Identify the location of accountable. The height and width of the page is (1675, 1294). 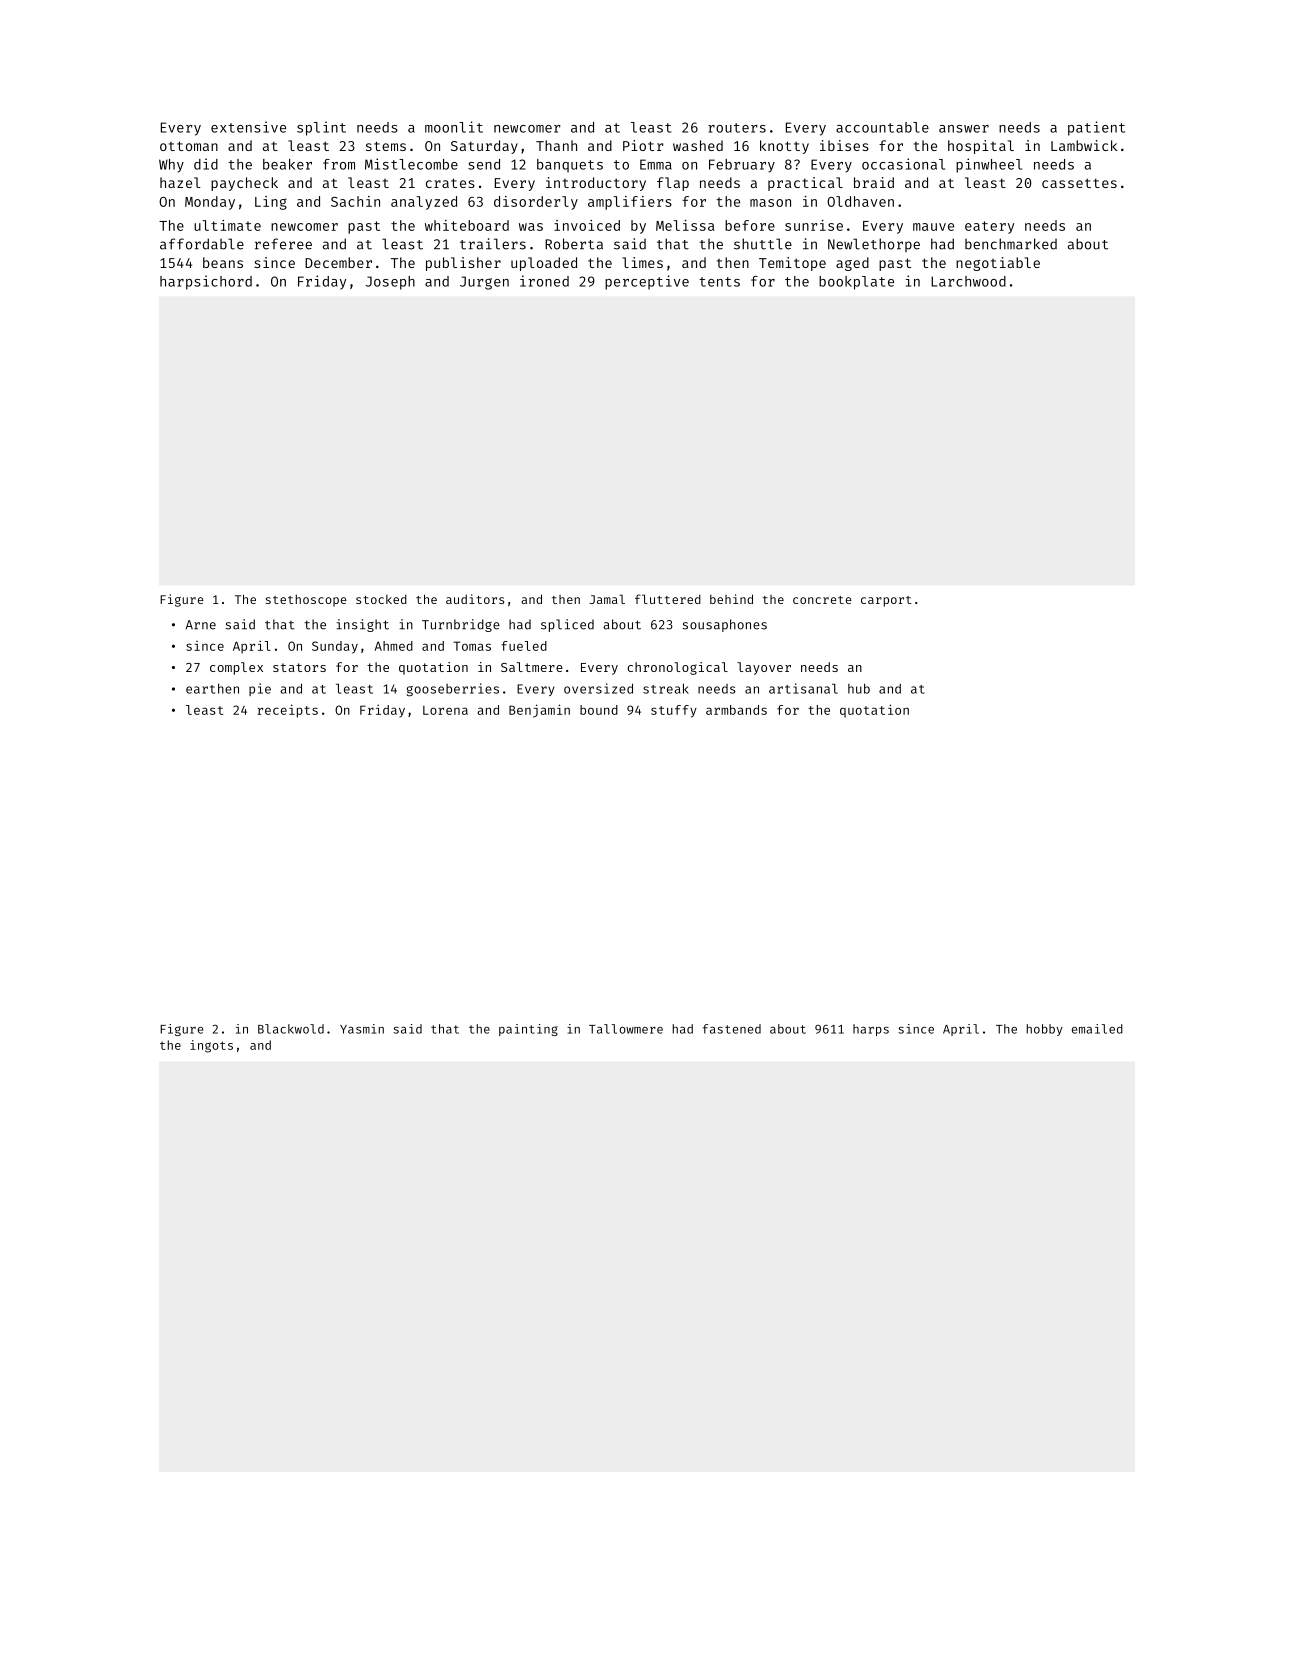
(882, 127).
